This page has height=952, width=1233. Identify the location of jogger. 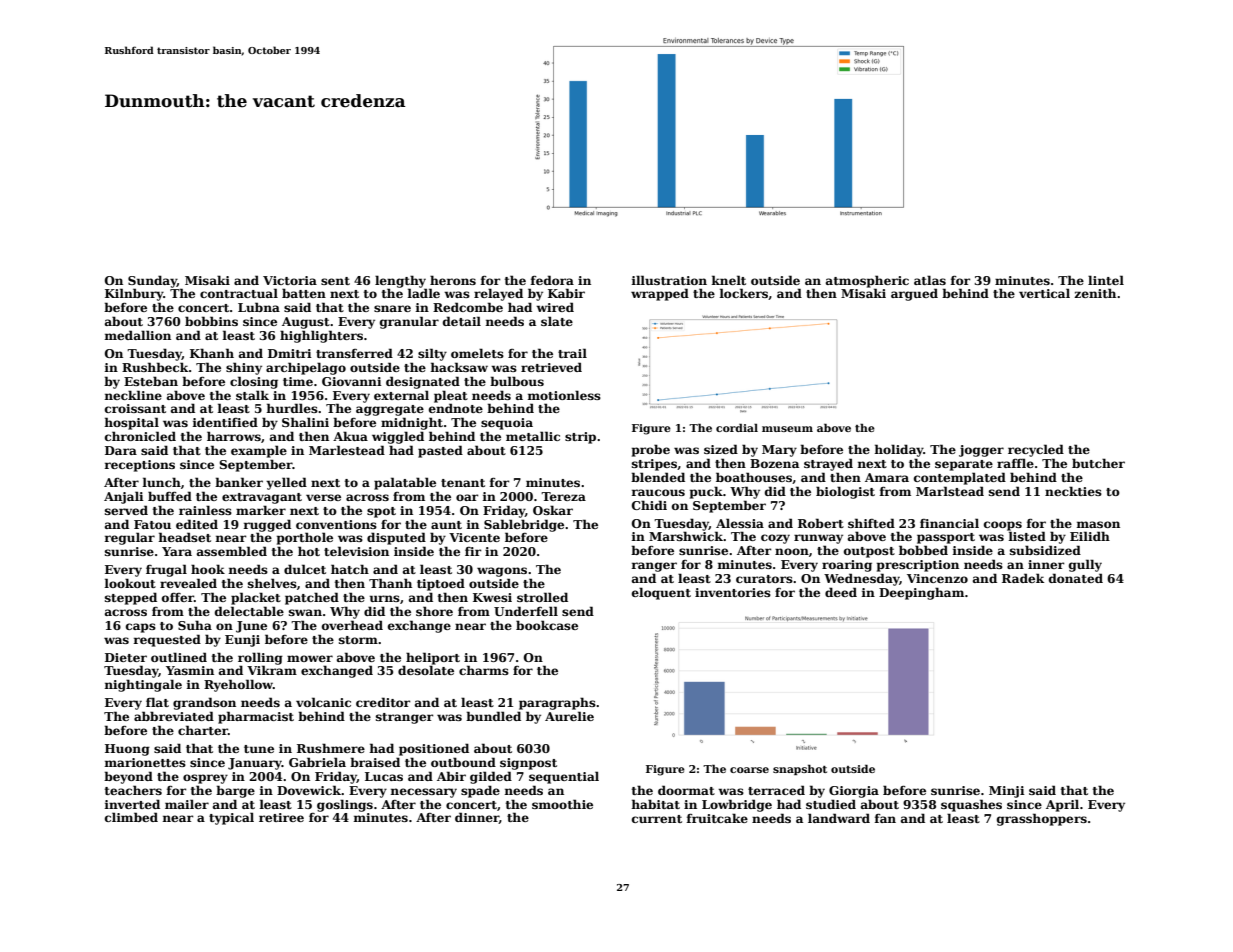
(981, 451).
